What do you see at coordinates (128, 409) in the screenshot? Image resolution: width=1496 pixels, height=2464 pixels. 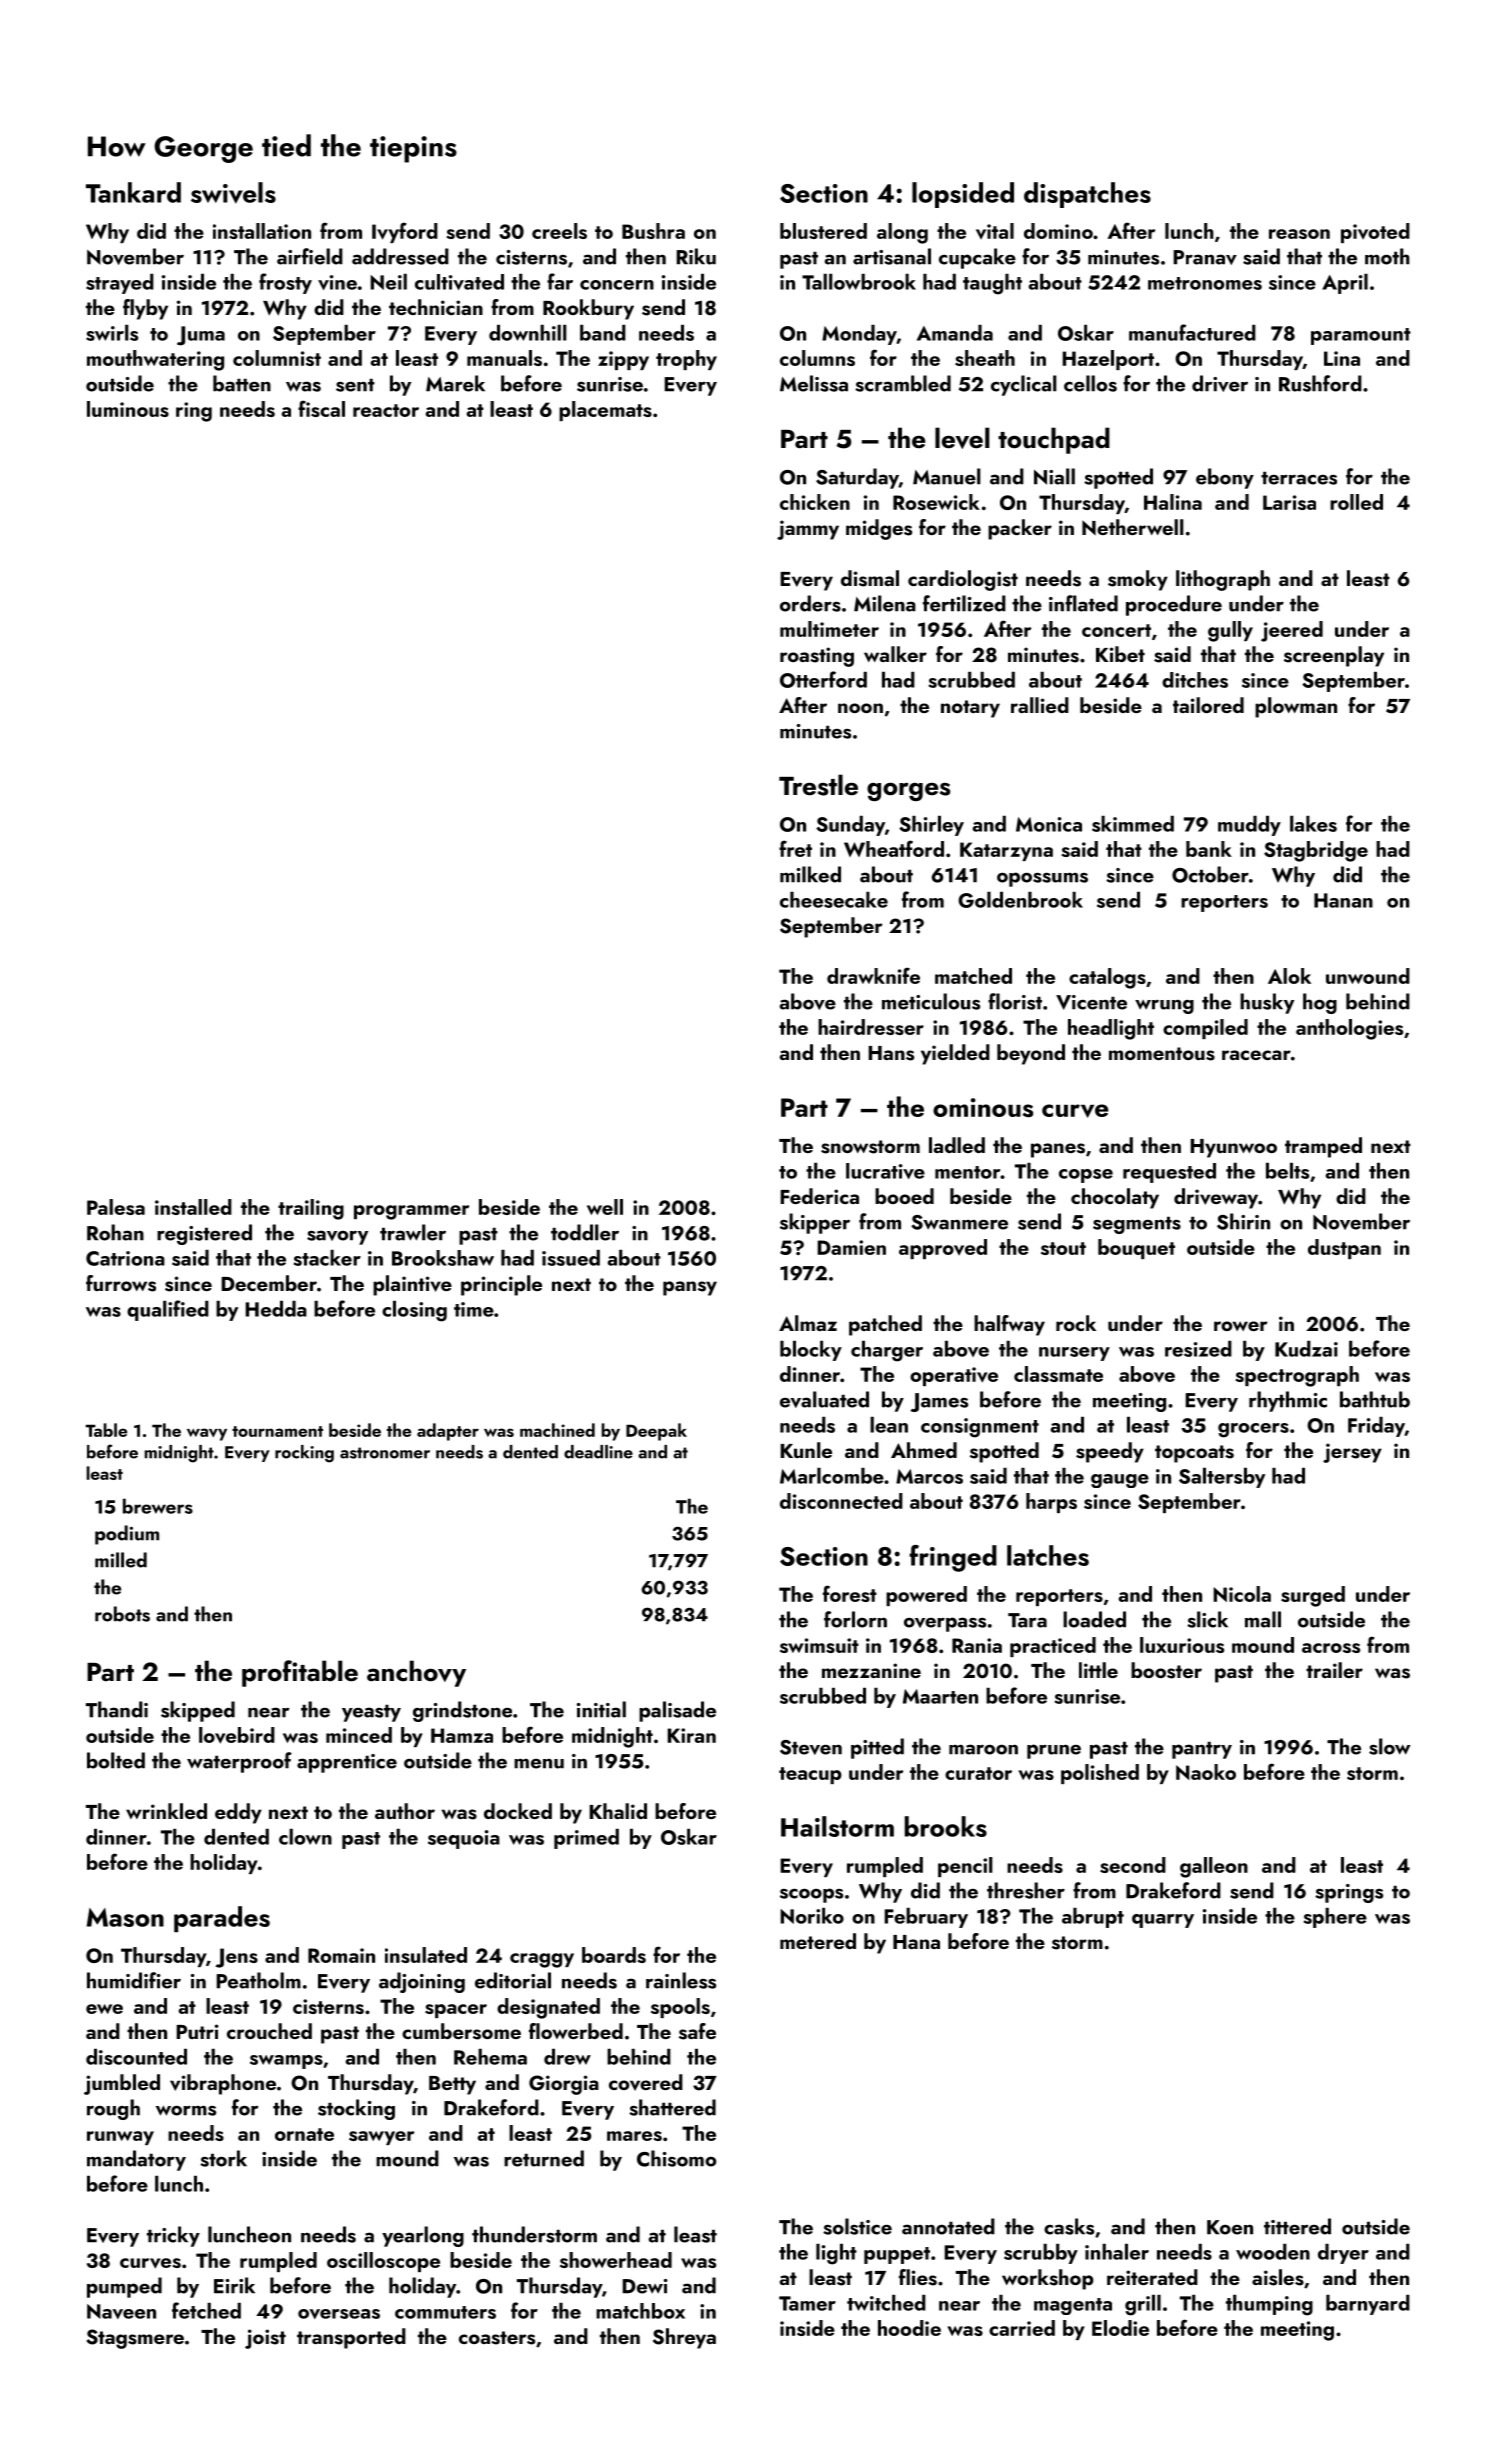 I see `luminous` at bounding box center [128, 409].
